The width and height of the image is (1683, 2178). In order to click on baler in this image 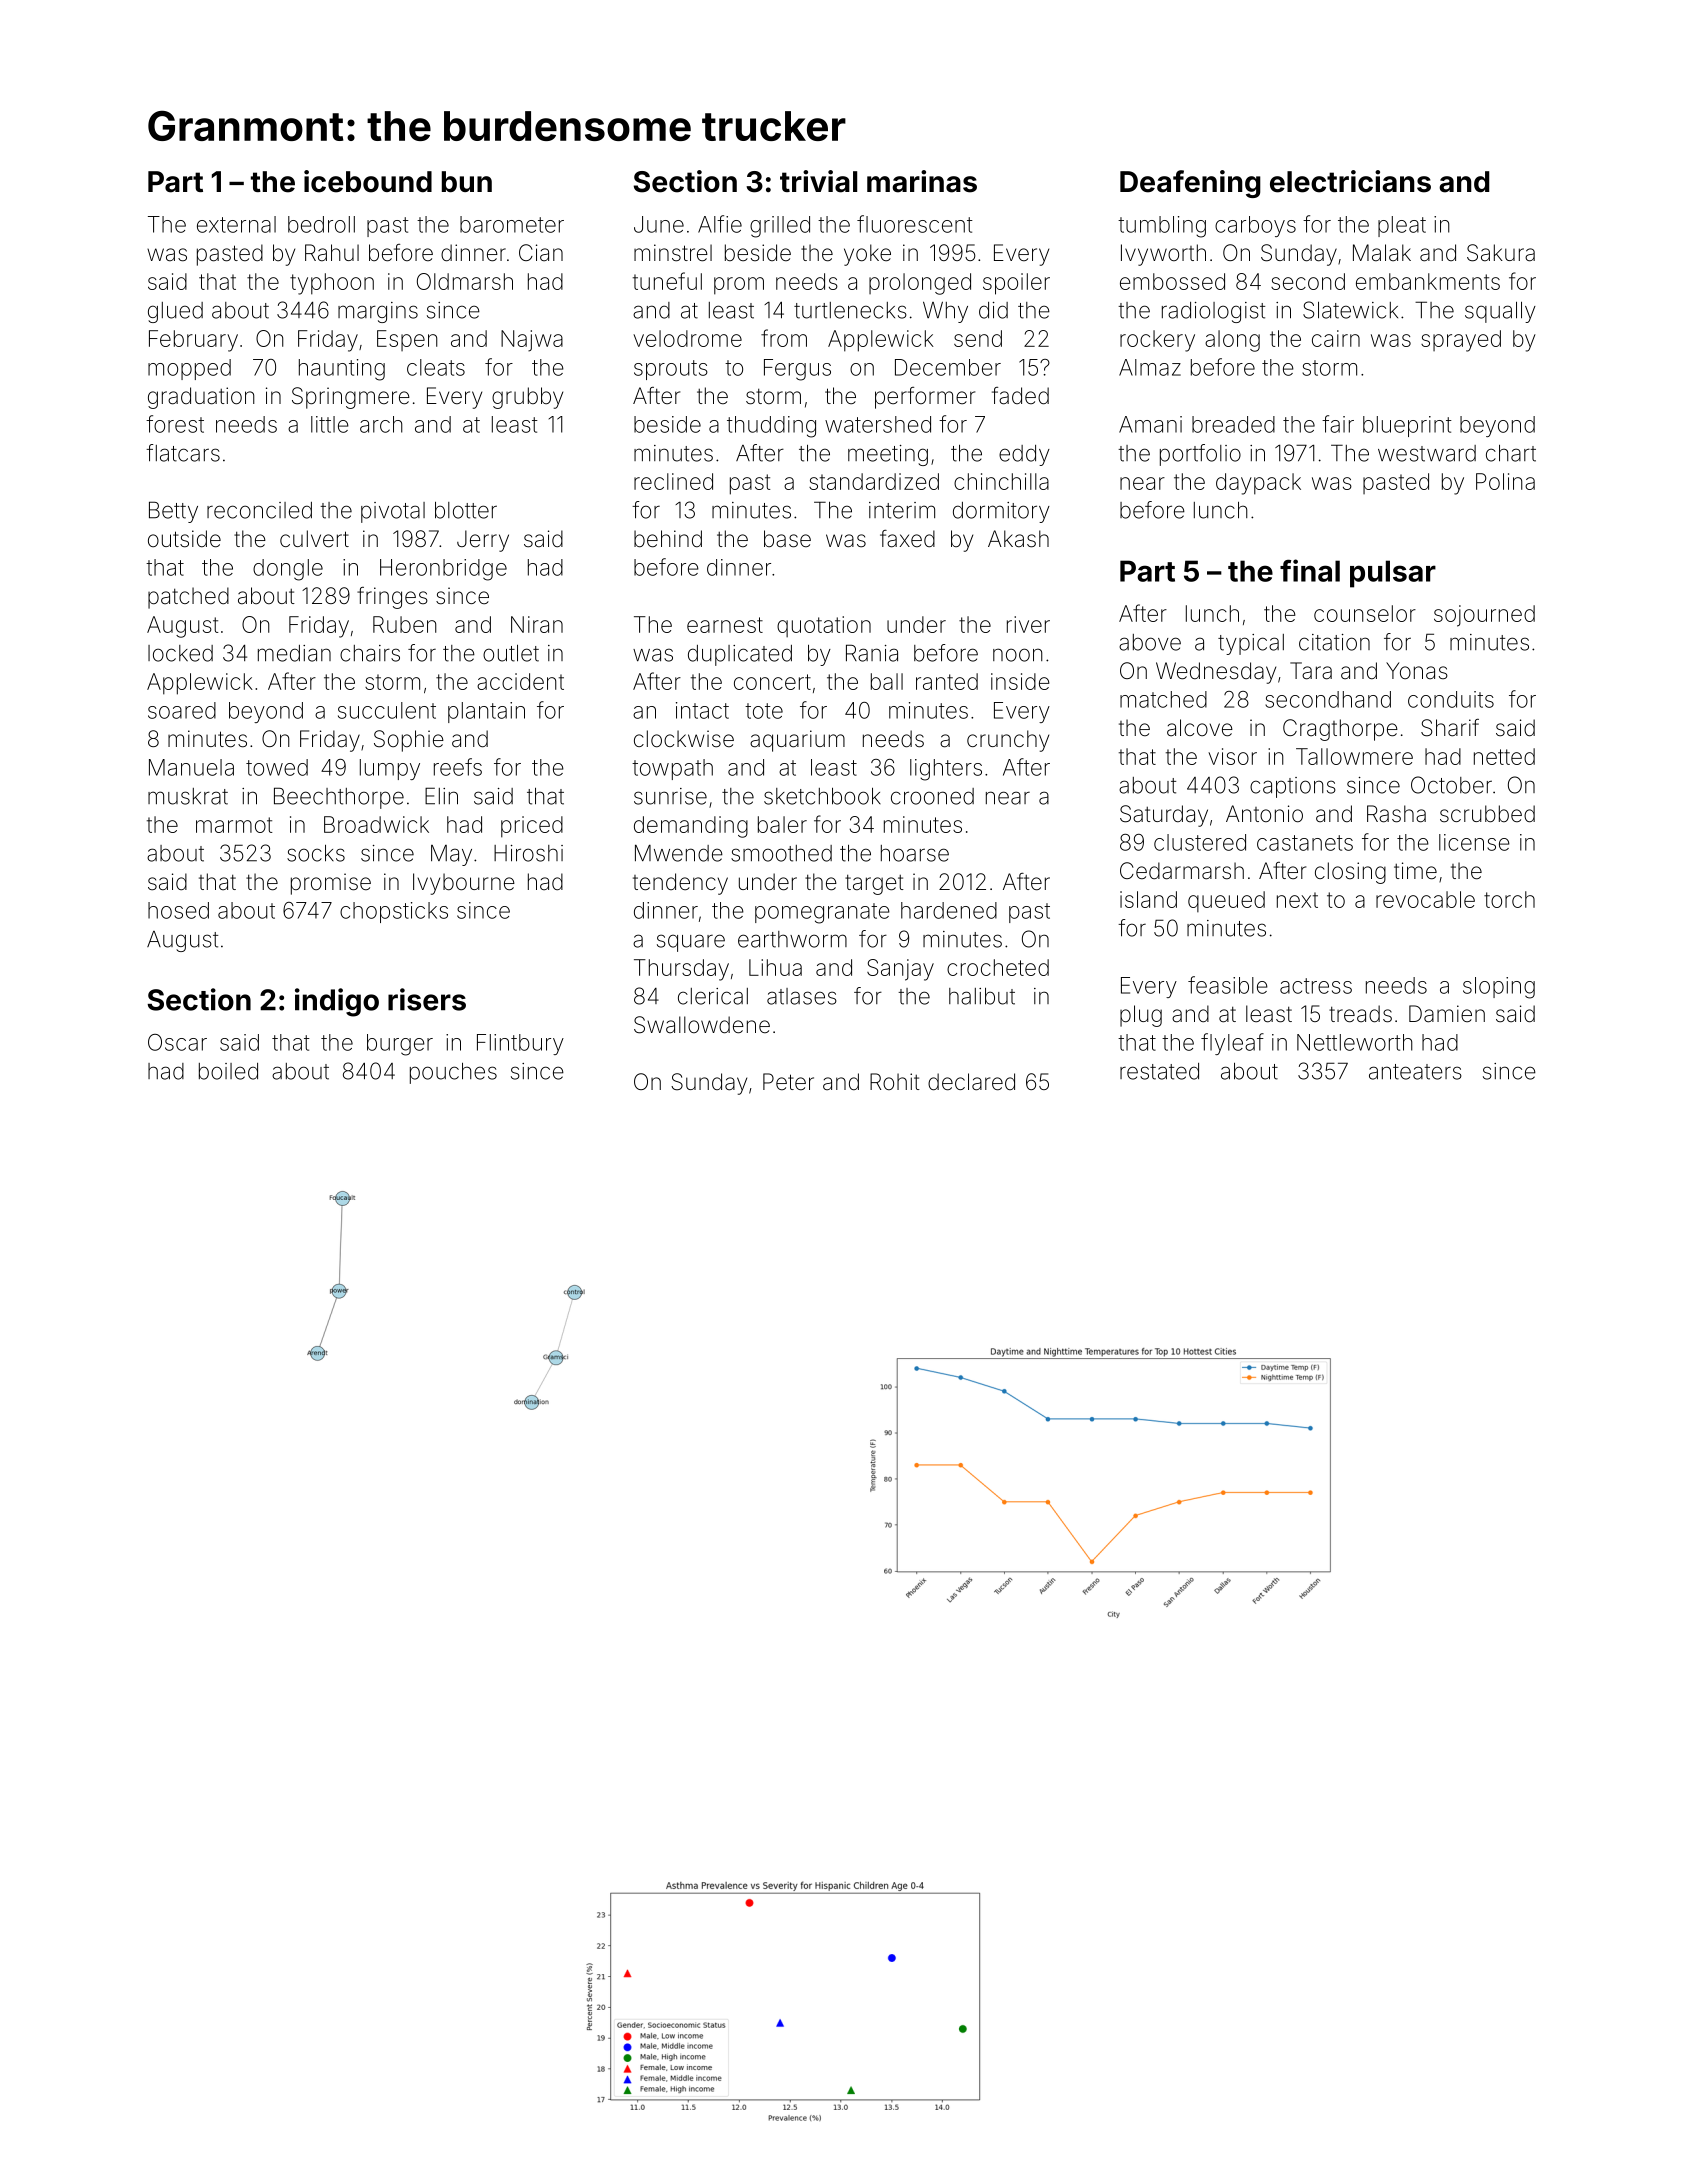, I will do `click(782, 824)`.
